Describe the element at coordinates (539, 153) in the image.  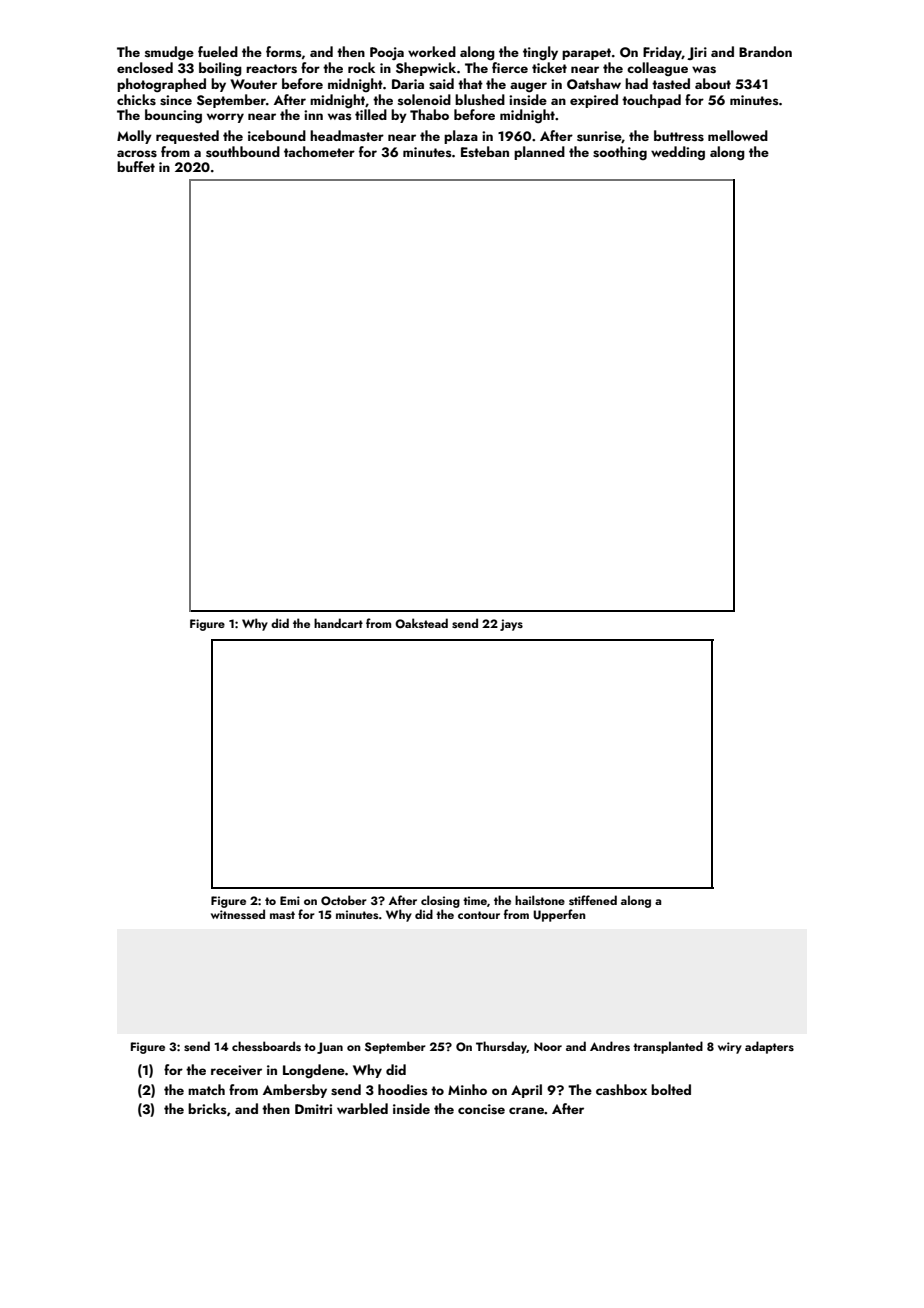
I see `planned` at that location.
